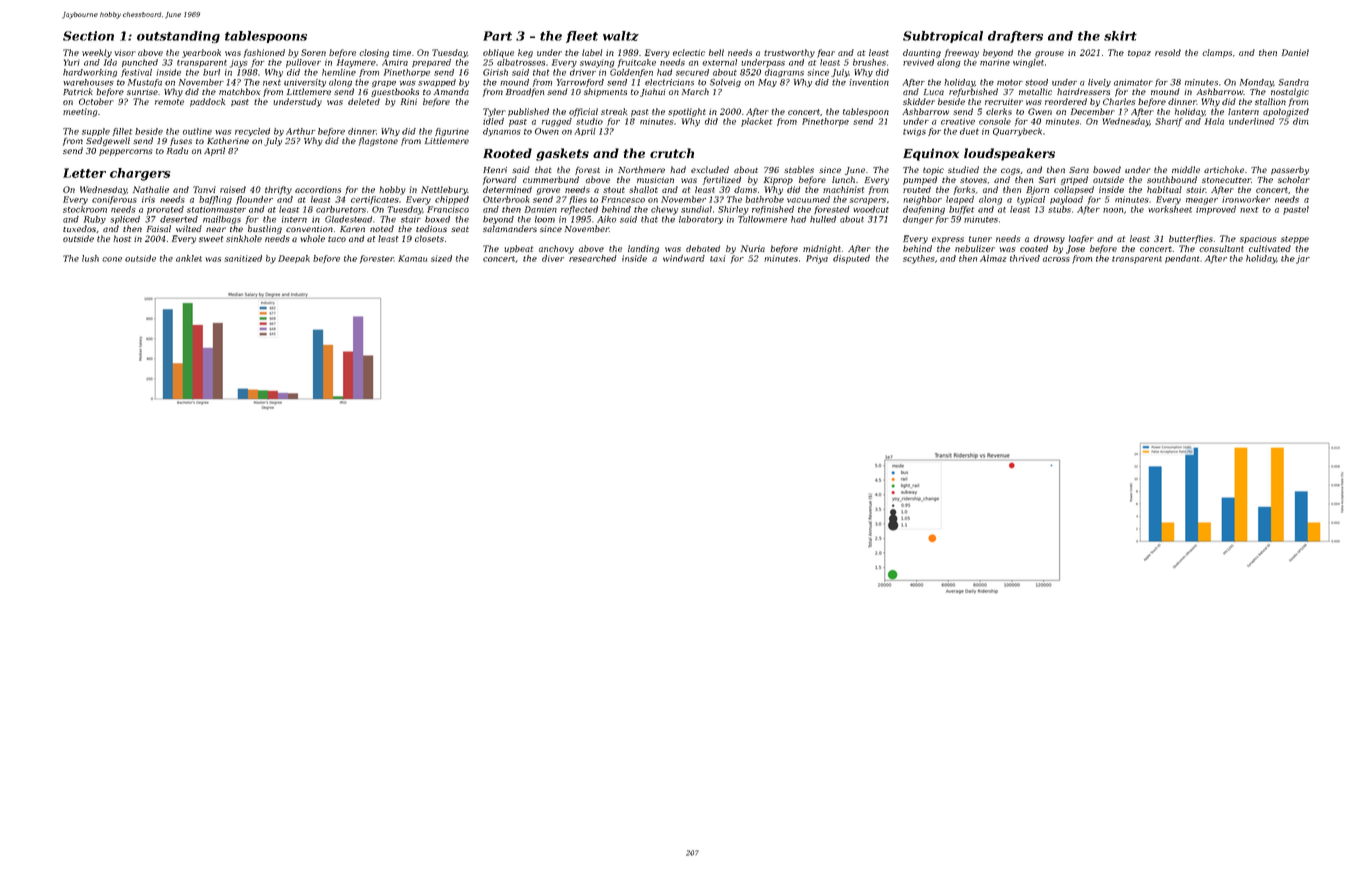 The image size is (1372, 887). What do you see at coordinates (672, 153) in the screenshot?
I see `crutch` at bounding box center [672, 153].
